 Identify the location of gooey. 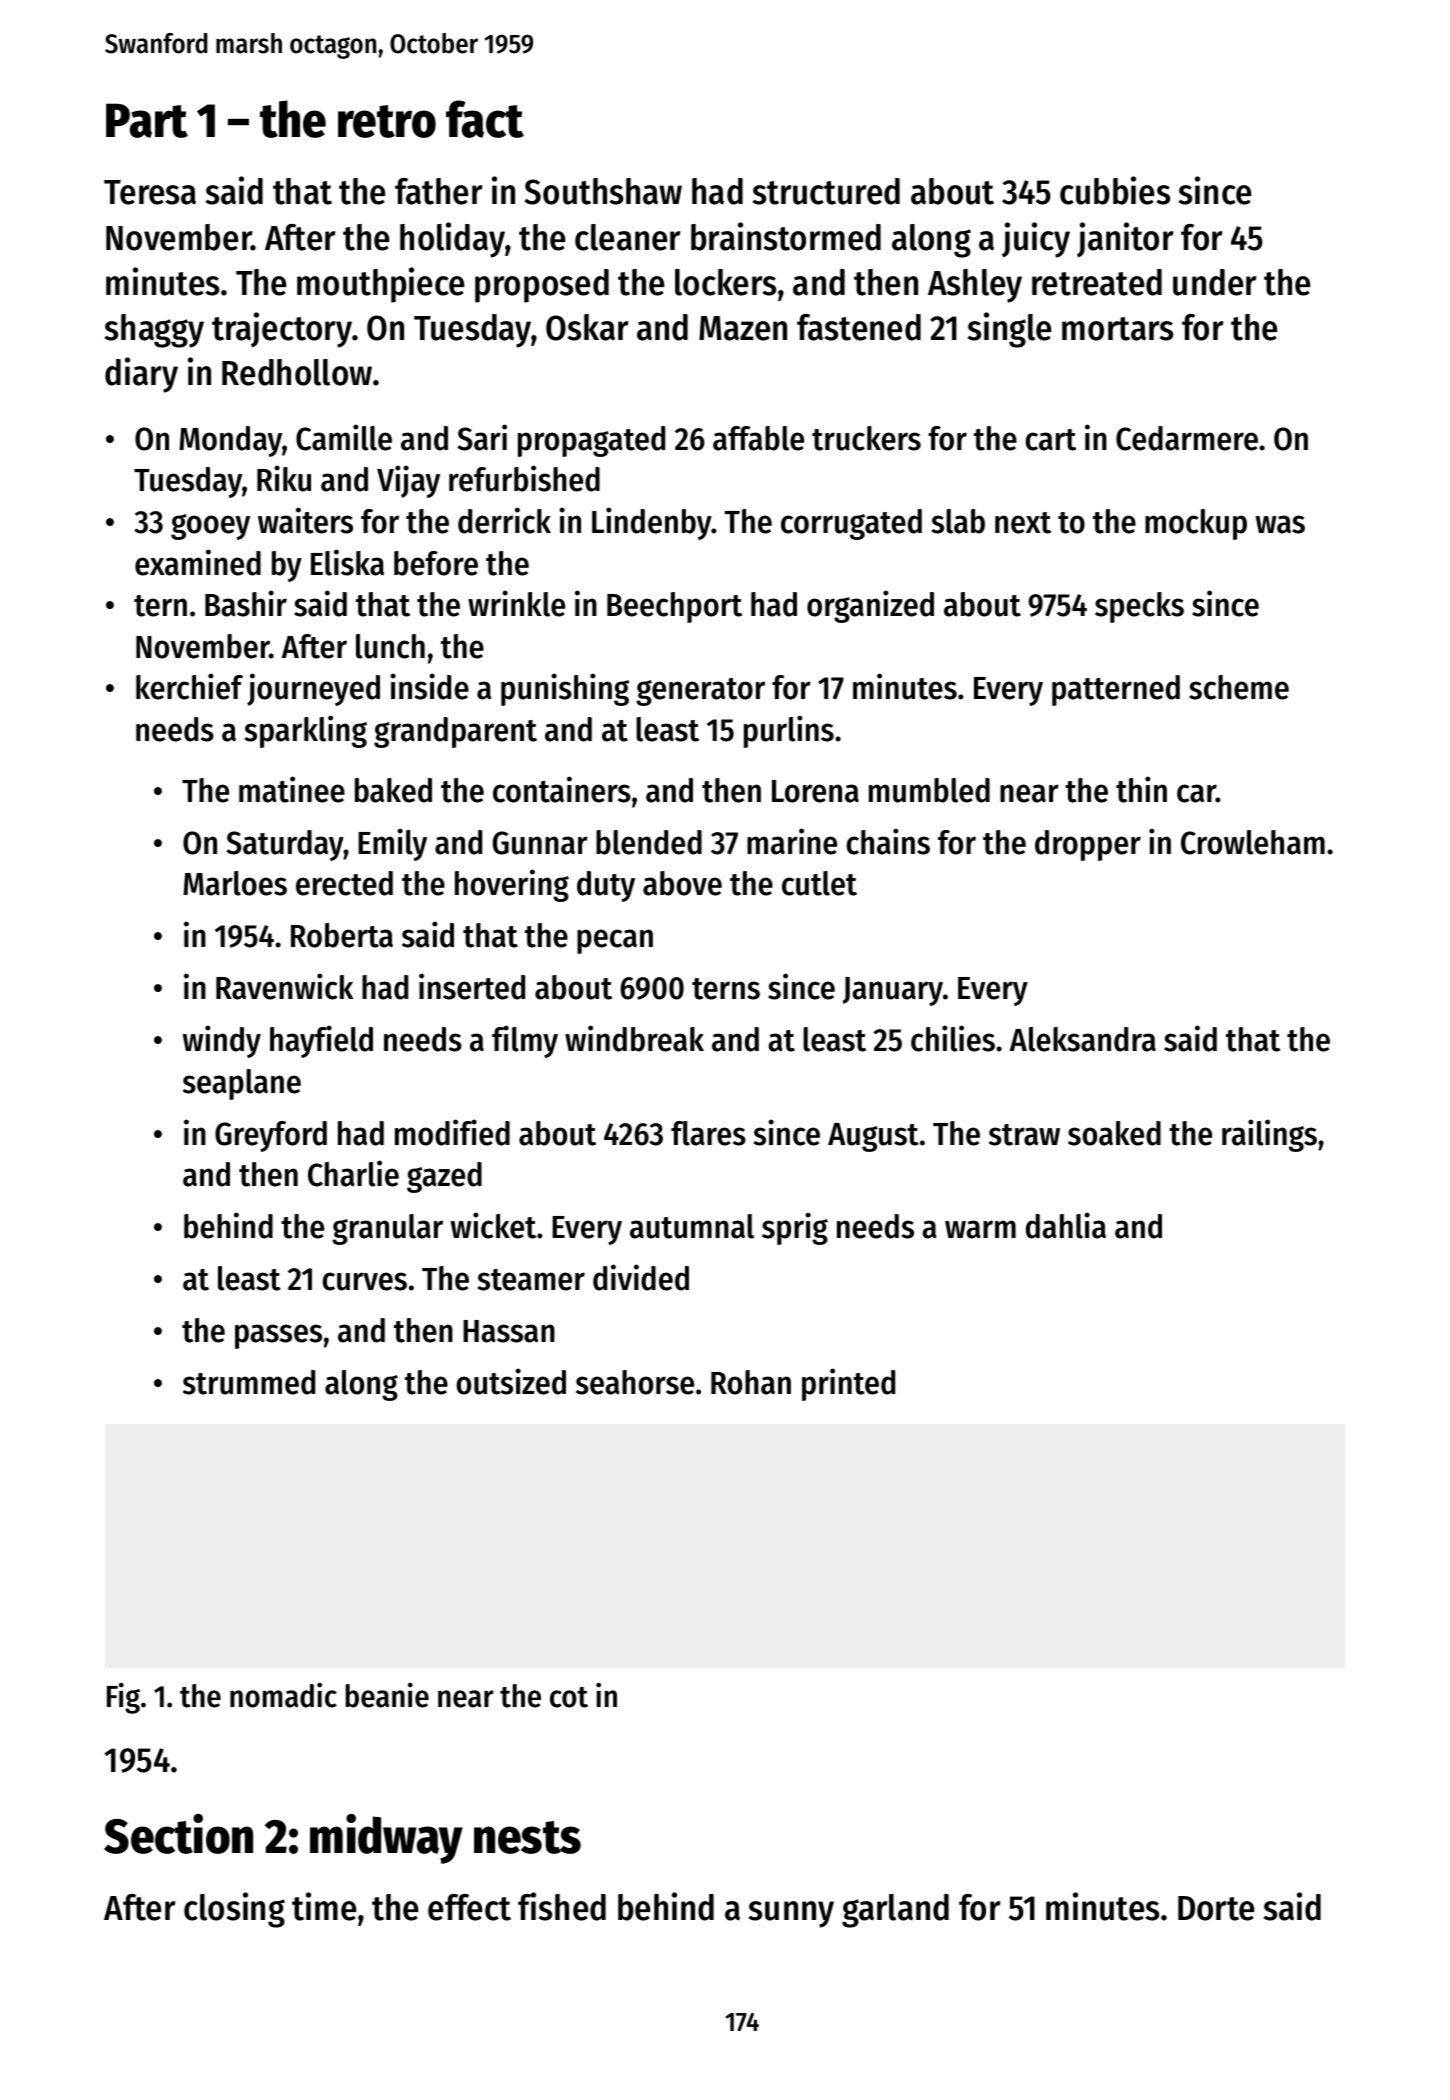
(210, 527).
